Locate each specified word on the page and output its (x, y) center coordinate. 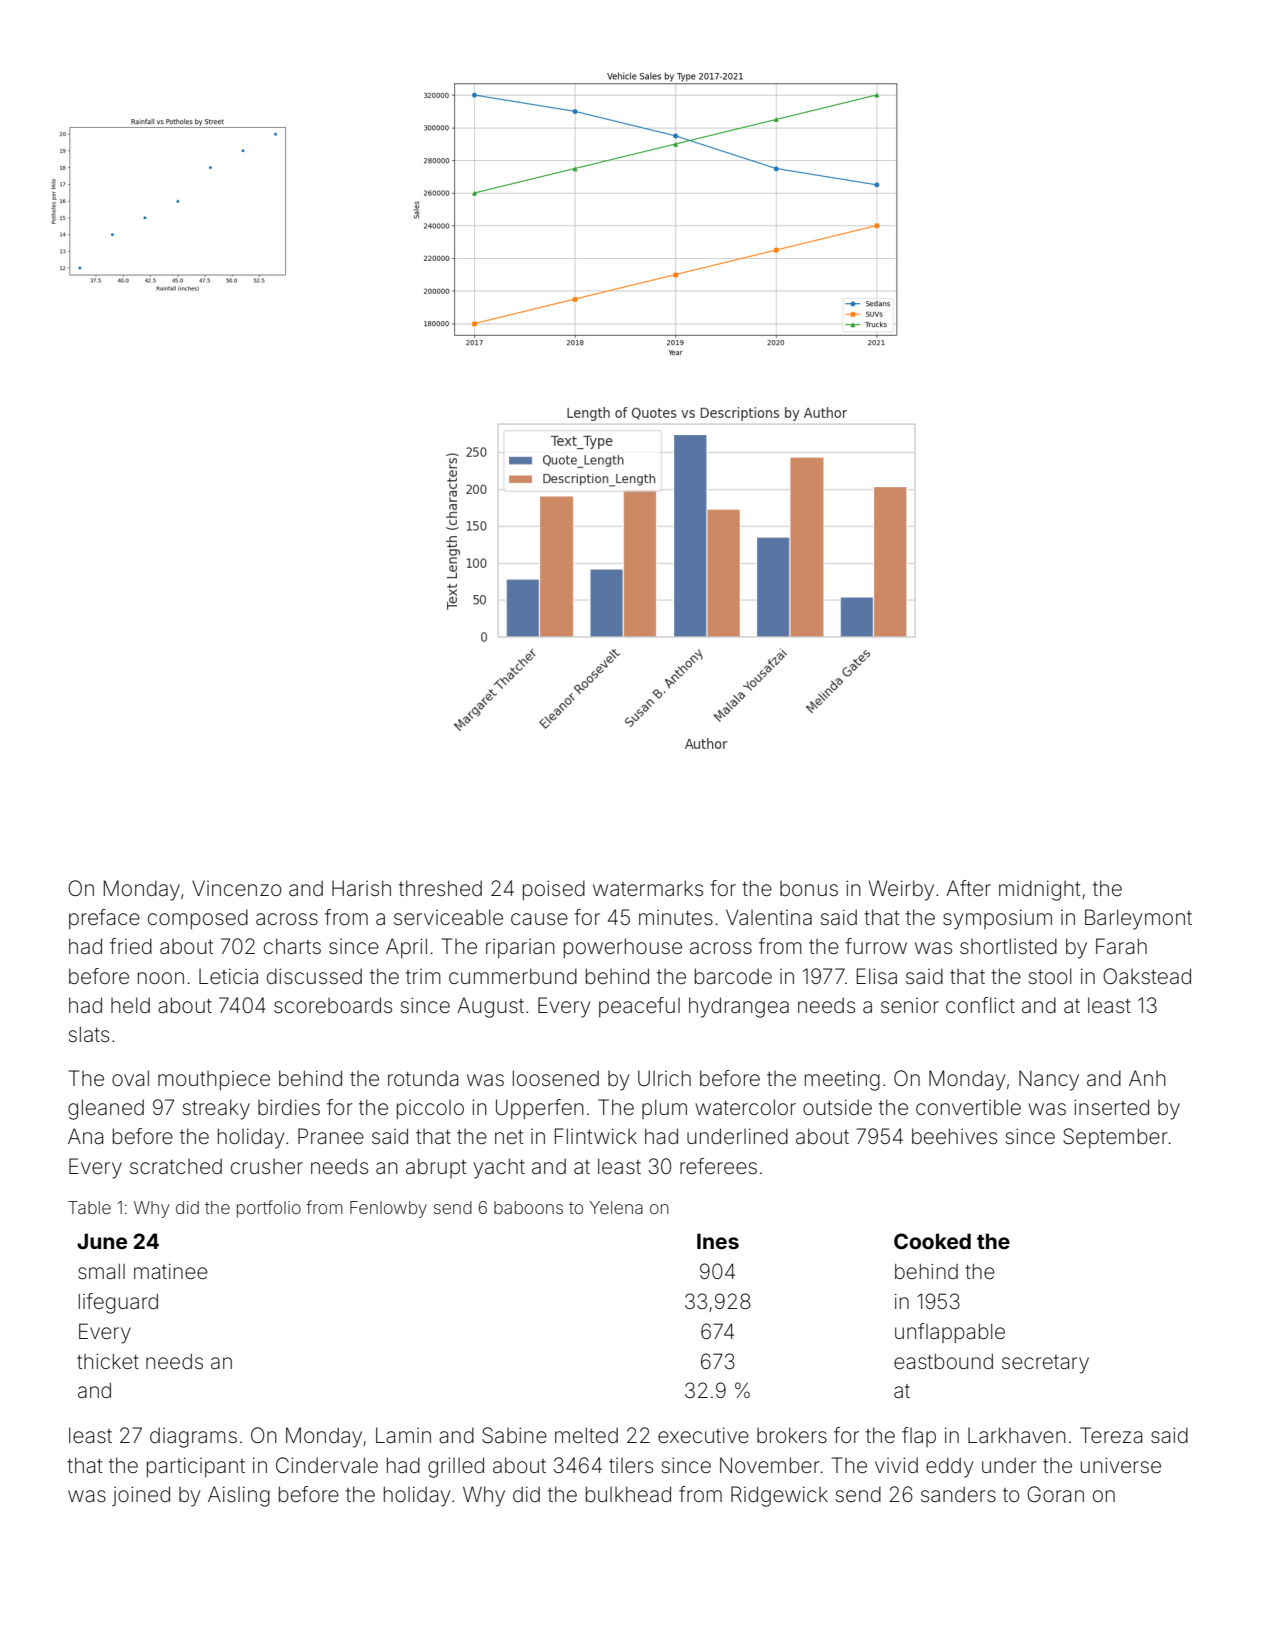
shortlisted (1008, 946)
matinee (171, 1272)
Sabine (514, 1435)
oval (130, 1078)
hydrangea (739, 1007)
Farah (1121, 946)
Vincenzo (236, 888)
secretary (1045, 1364)
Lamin (403, 1435)
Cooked (932, 1241)
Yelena (616, 1207)
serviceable (448, 917)
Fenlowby (388, 1209)
